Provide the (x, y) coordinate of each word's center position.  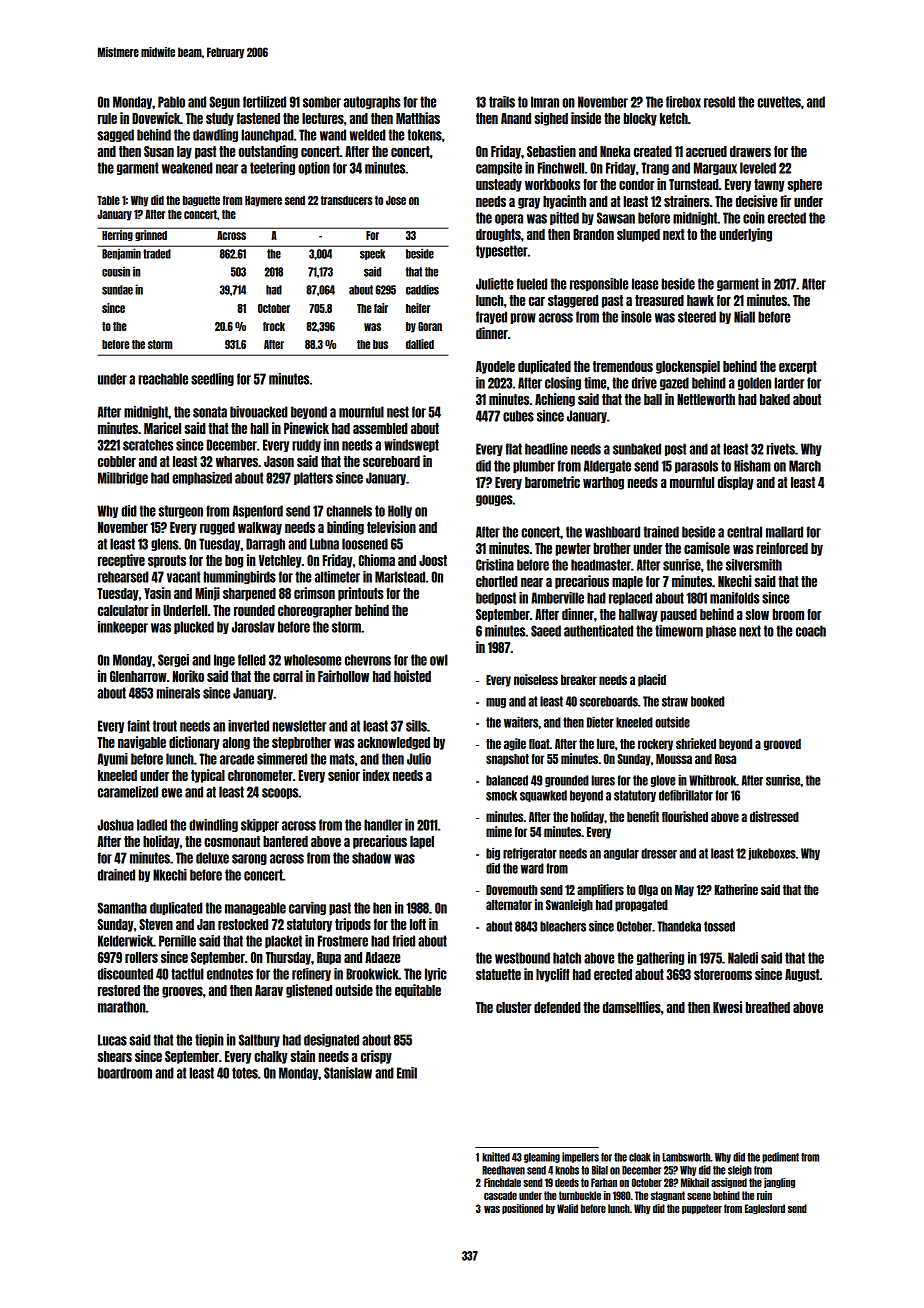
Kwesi (727, 1007)
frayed (491, 317)
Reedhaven (503, 1170)
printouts (361, 594)
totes (245, 1073)
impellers (580, 1157)
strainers (687, 201)
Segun (224, 102)
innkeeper (123, 627)
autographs (372, 102)
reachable (163, 379)
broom (788, 614)
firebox (683, 102)
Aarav (269, 990)
